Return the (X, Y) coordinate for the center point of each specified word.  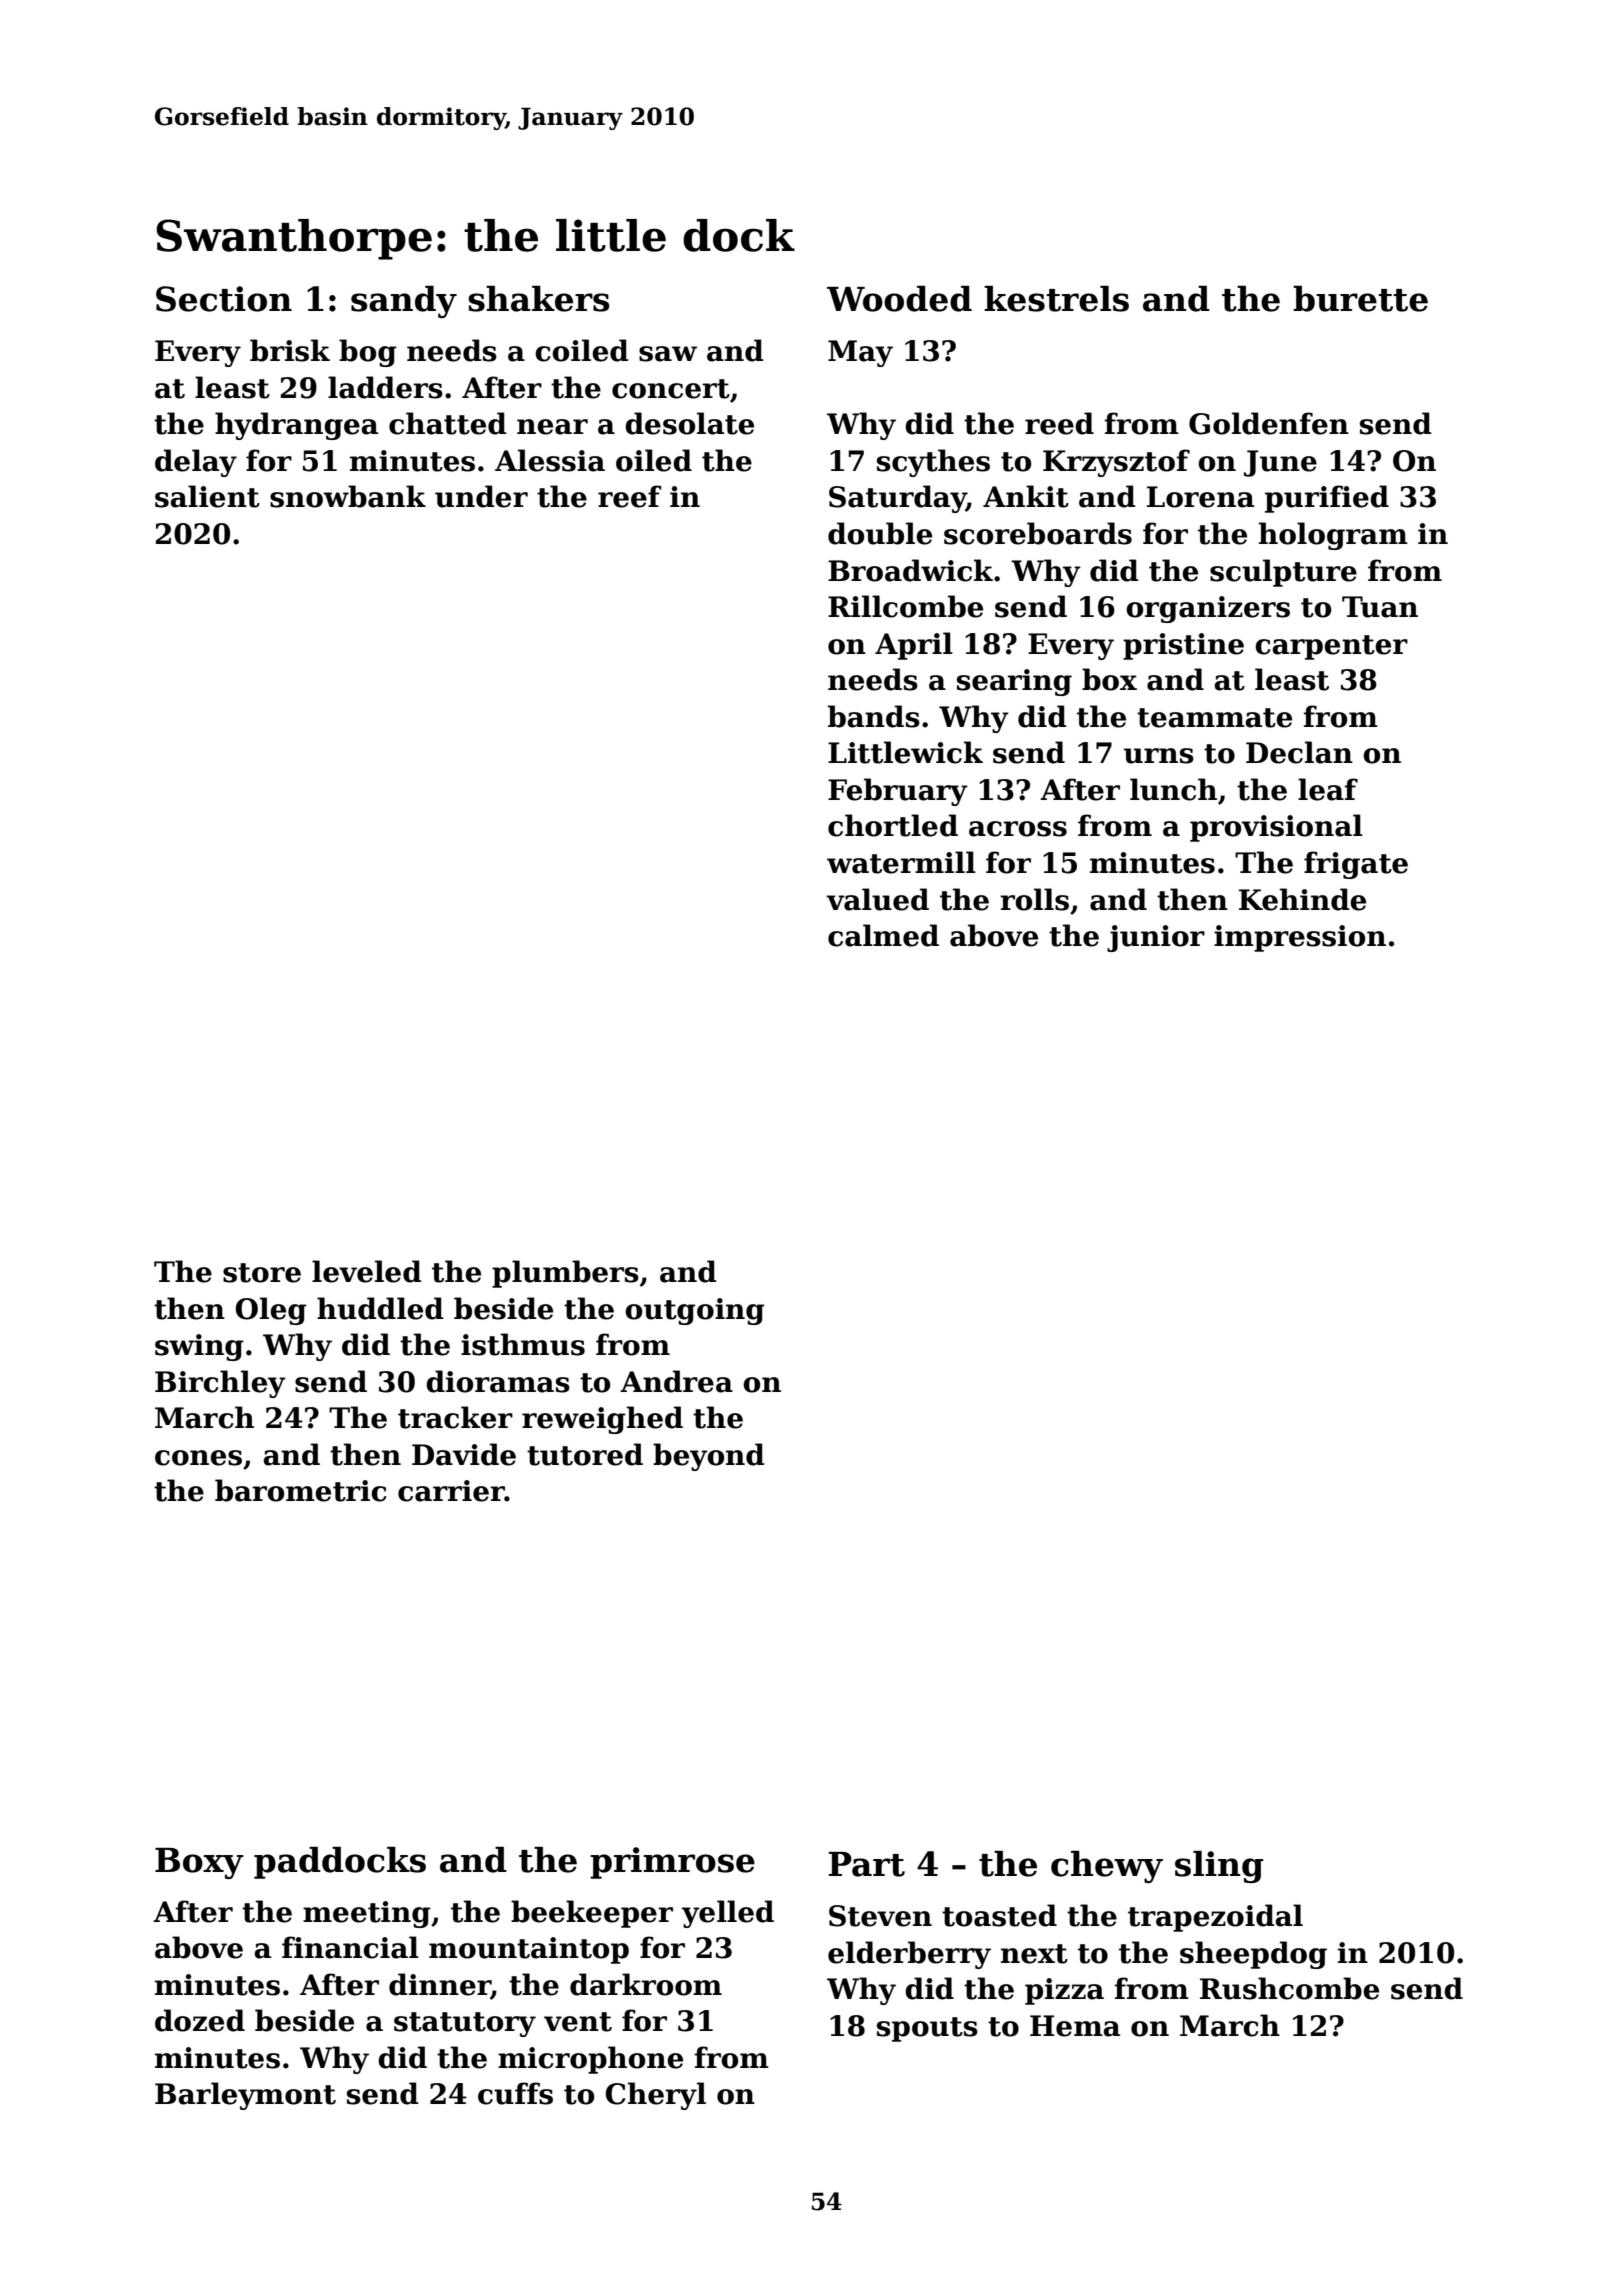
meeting (367, 1914)
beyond (709, 1457)
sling (1219, 1867)
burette (1360, 299)
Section (224, 299)
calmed (883, 935)
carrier (451, 1491)
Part (867, 1864)
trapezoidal (1215, 1918)
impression (1300, 938)
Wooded (899, 299)
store (262, 1273)
